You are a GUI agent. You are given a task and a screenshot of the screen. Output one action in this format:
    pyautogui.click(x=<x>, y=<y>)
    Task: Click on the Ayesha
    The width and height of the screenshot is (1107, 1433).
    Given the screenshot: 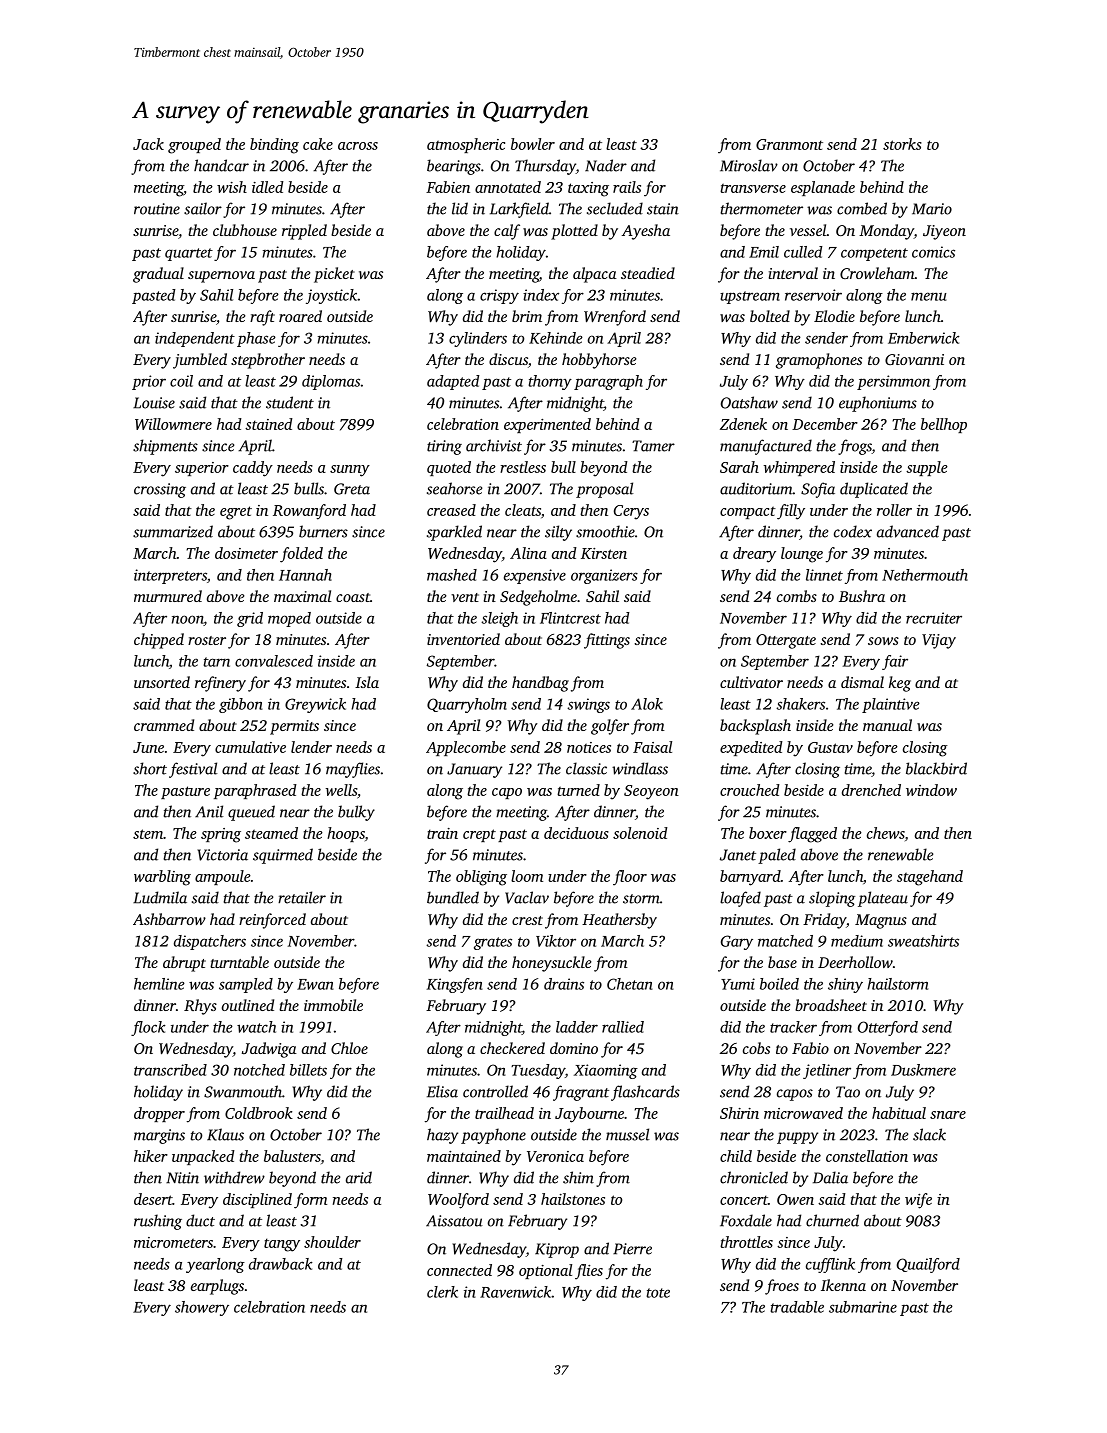 What is the action you would take?
    pyautogui.click(x=646, y=232)
